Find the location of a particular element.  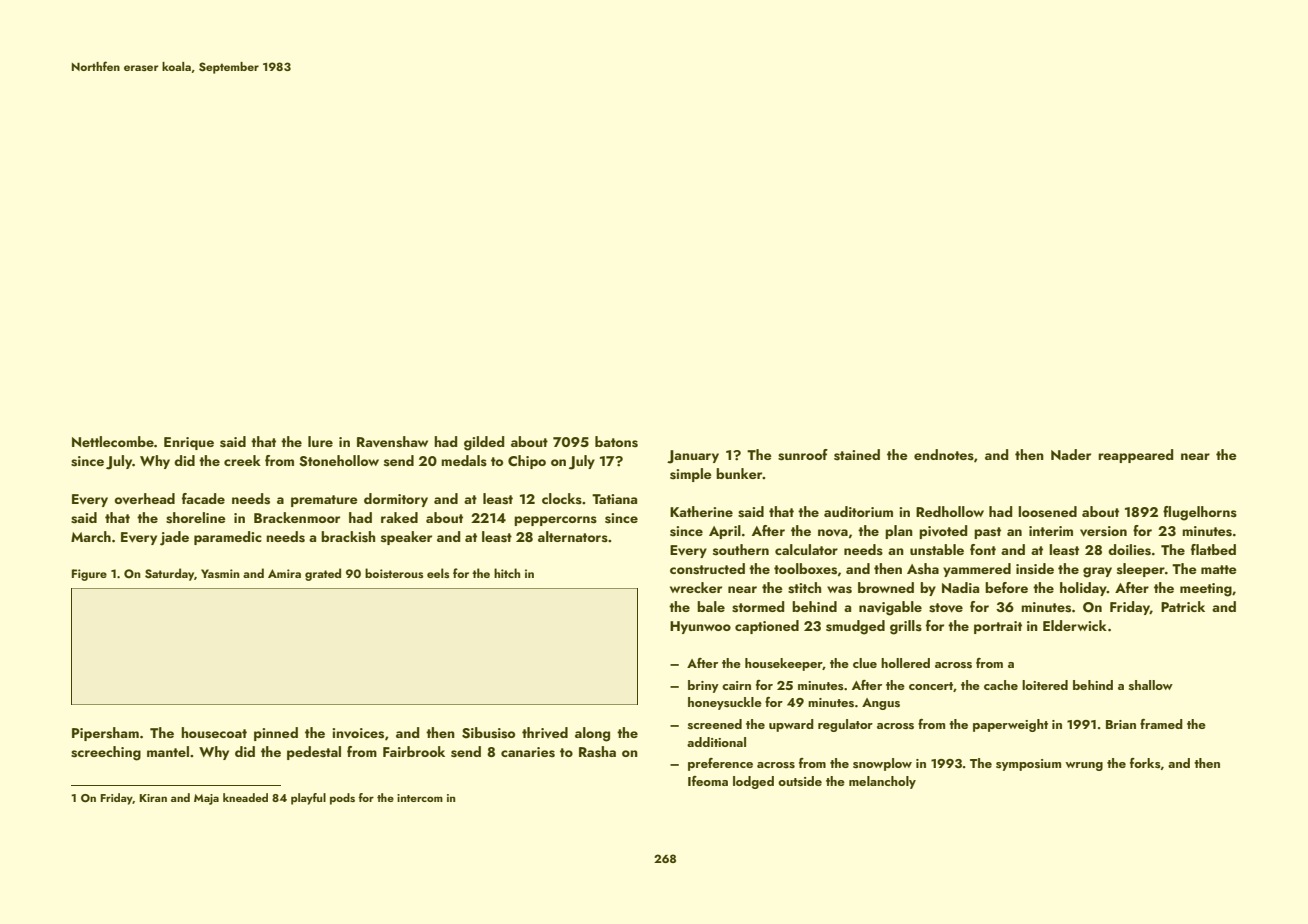

loosened is located at coordinates (1047, 512).
